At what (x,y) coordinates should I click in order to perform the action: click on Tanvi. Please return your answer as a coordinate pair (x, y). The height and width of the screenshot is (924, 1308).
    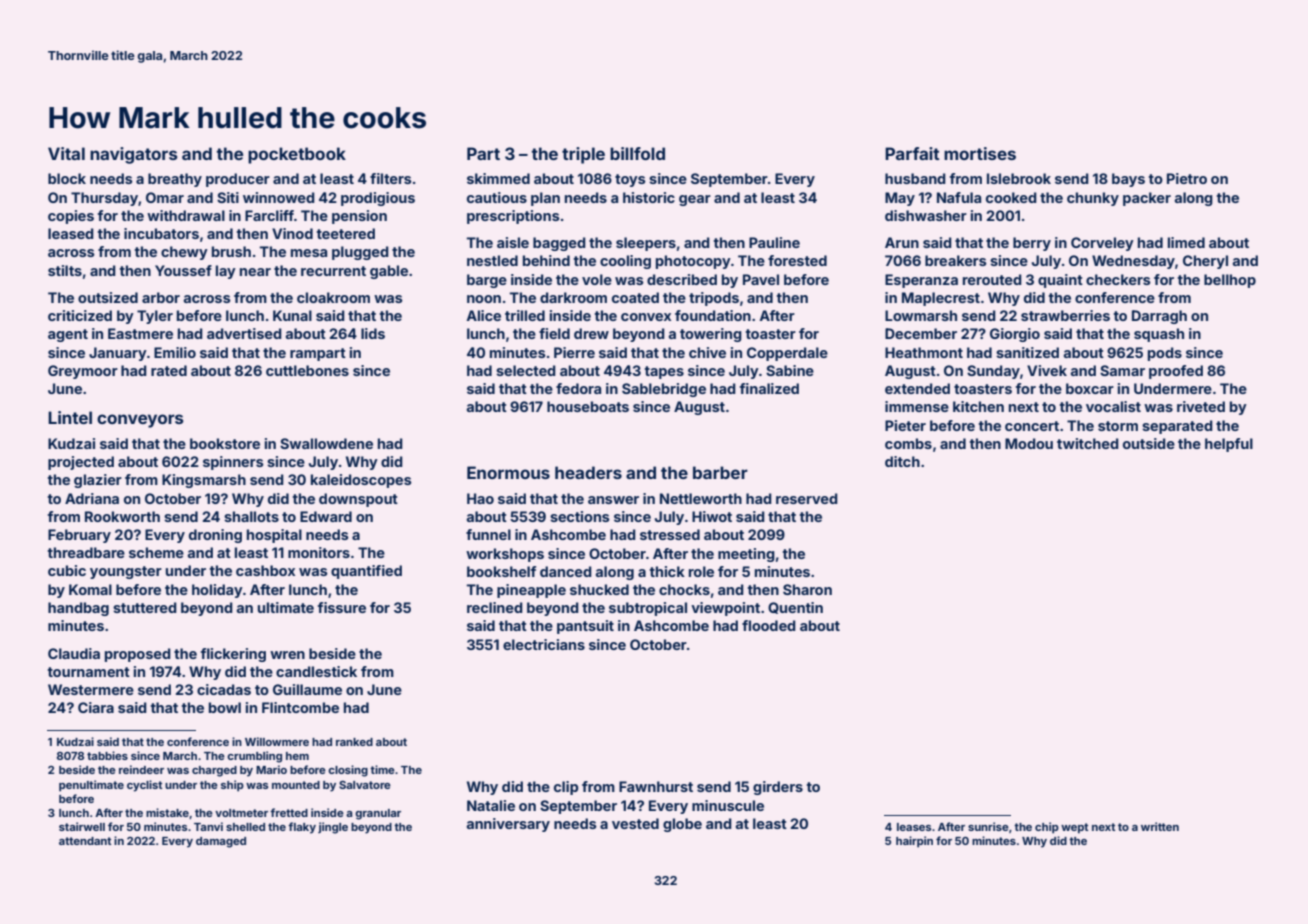
    Looking at the image, I should click on (208, 826).
